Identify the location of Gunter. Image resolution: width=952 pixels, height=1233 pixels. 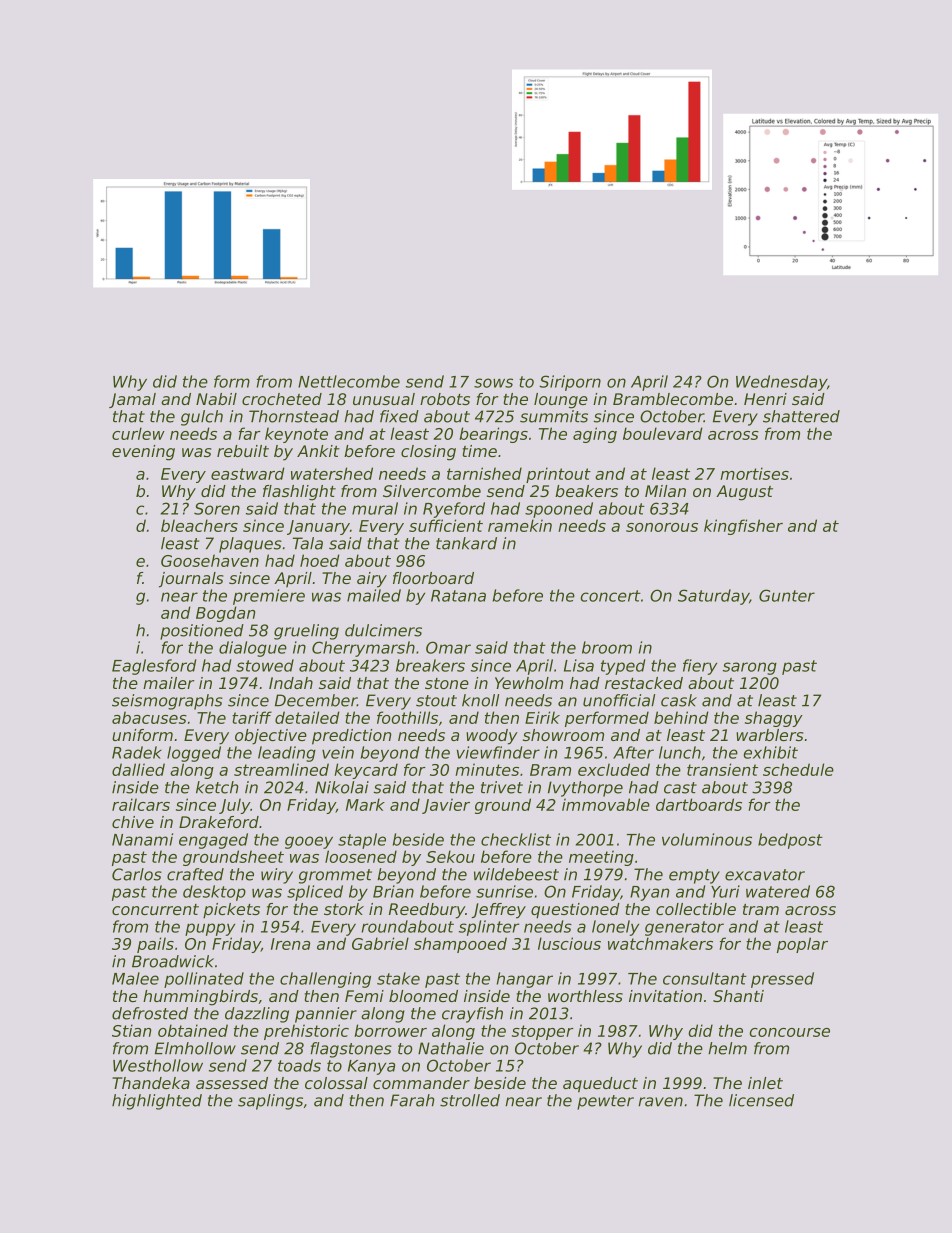
(787, 595).
